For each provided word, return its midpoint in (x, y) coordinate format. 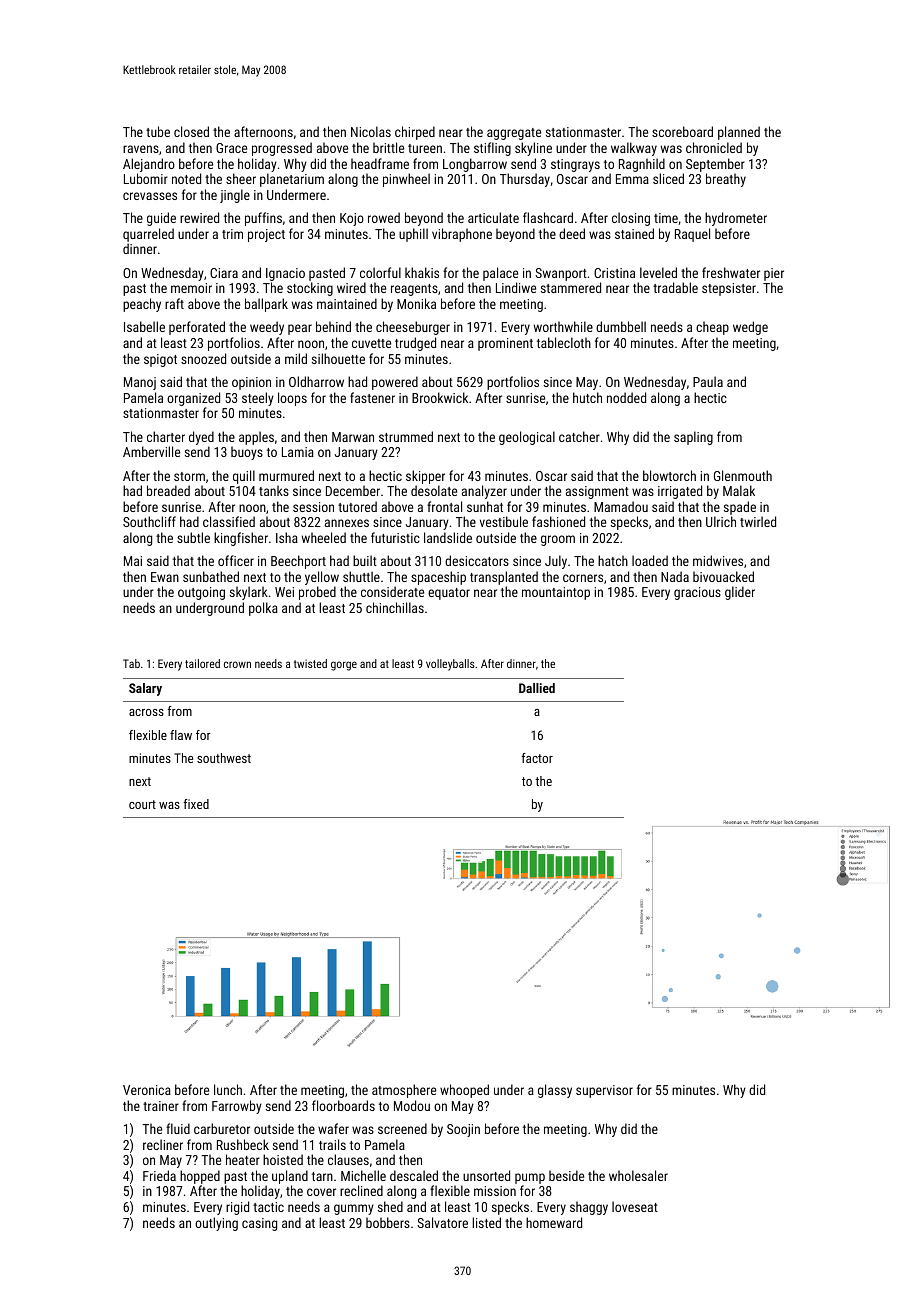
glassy (555, 1091)
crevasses (150, 196)
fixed (196, 804)
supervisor (604, 1091)
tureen (425, 148)
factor (537, 758)
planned (739, 133)
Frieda (159, 1175)
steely (258, 399)
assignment (597, 492)
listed (486, 1222)
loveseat (635, 1206)
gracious (697, 593)
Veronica (147, 1090)
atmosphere (404, 1091)
